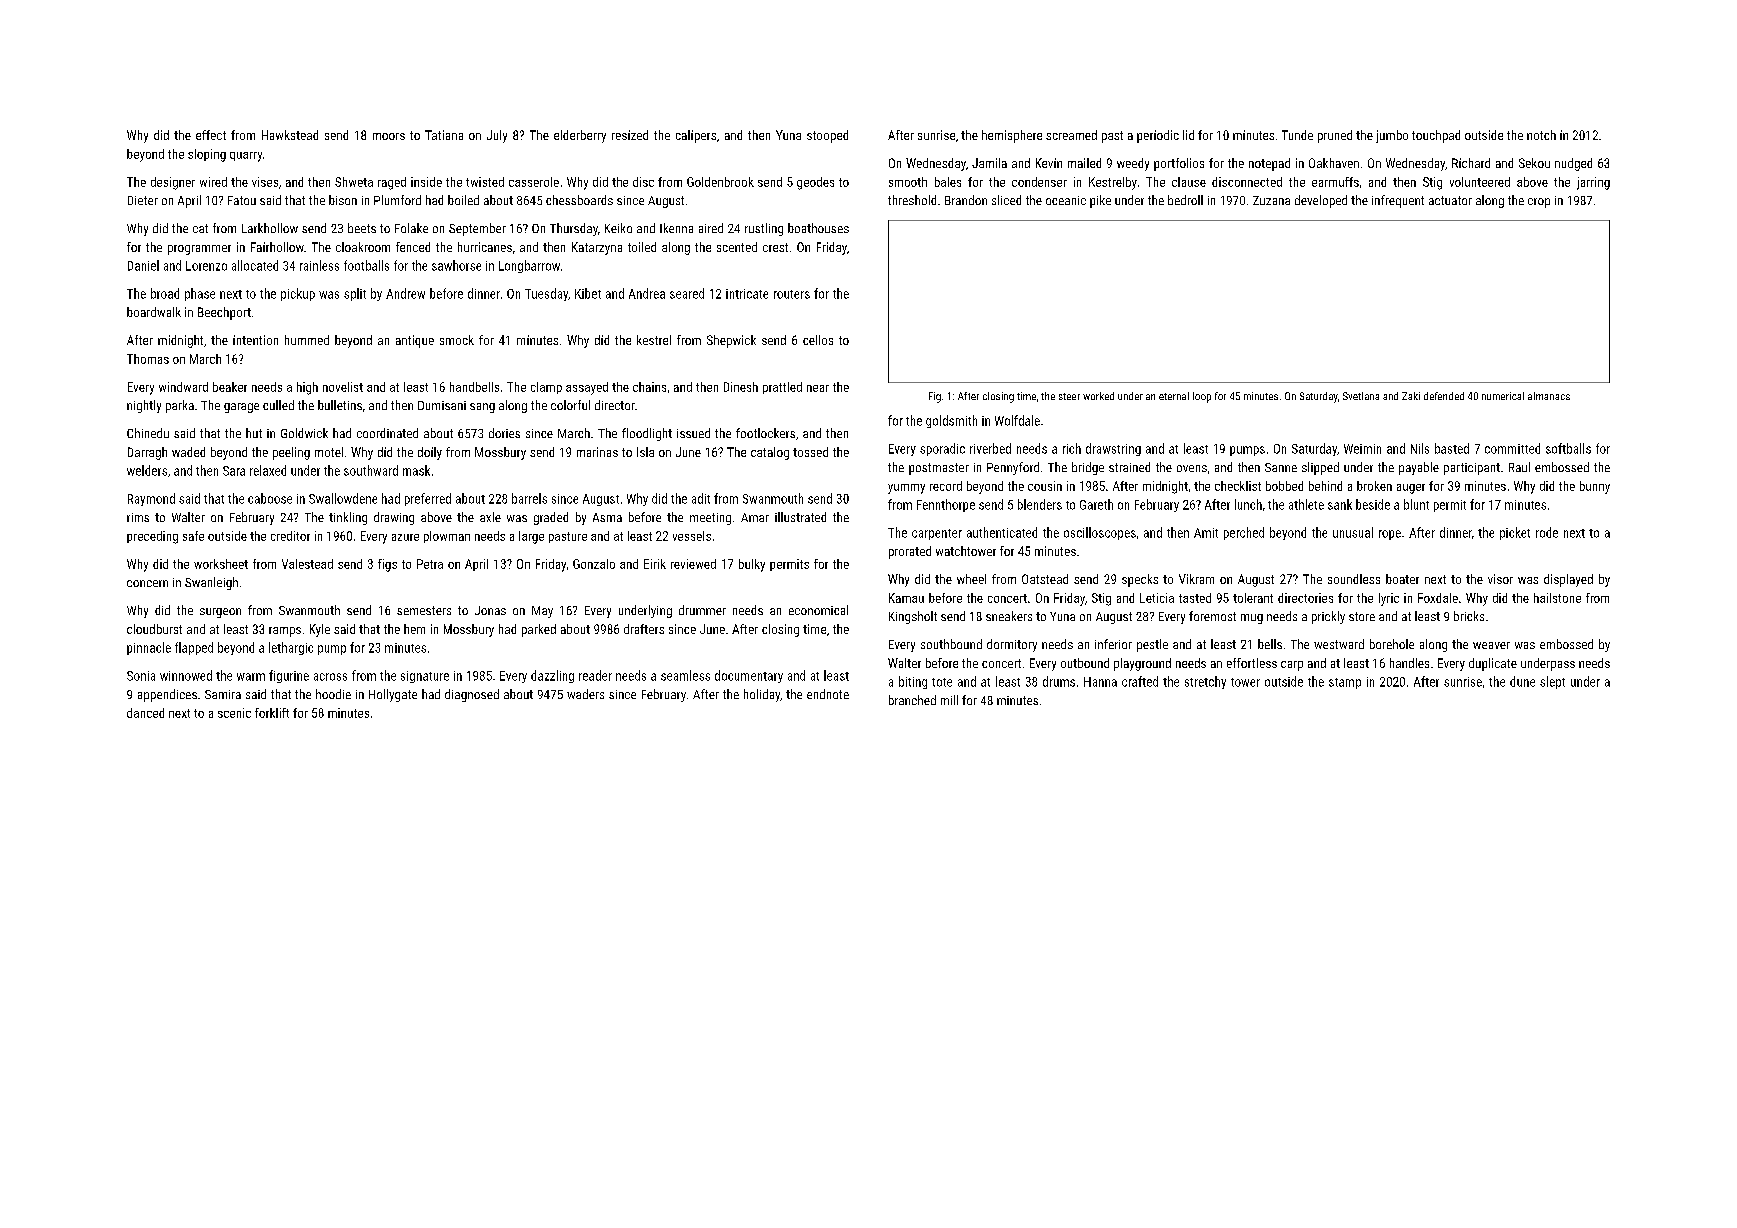 This screenshot has height=1228, width=1737. What do you see at coordinates (1541, 135) in the screenshot?
I see `notch` at bounding box center [1541, 135].
